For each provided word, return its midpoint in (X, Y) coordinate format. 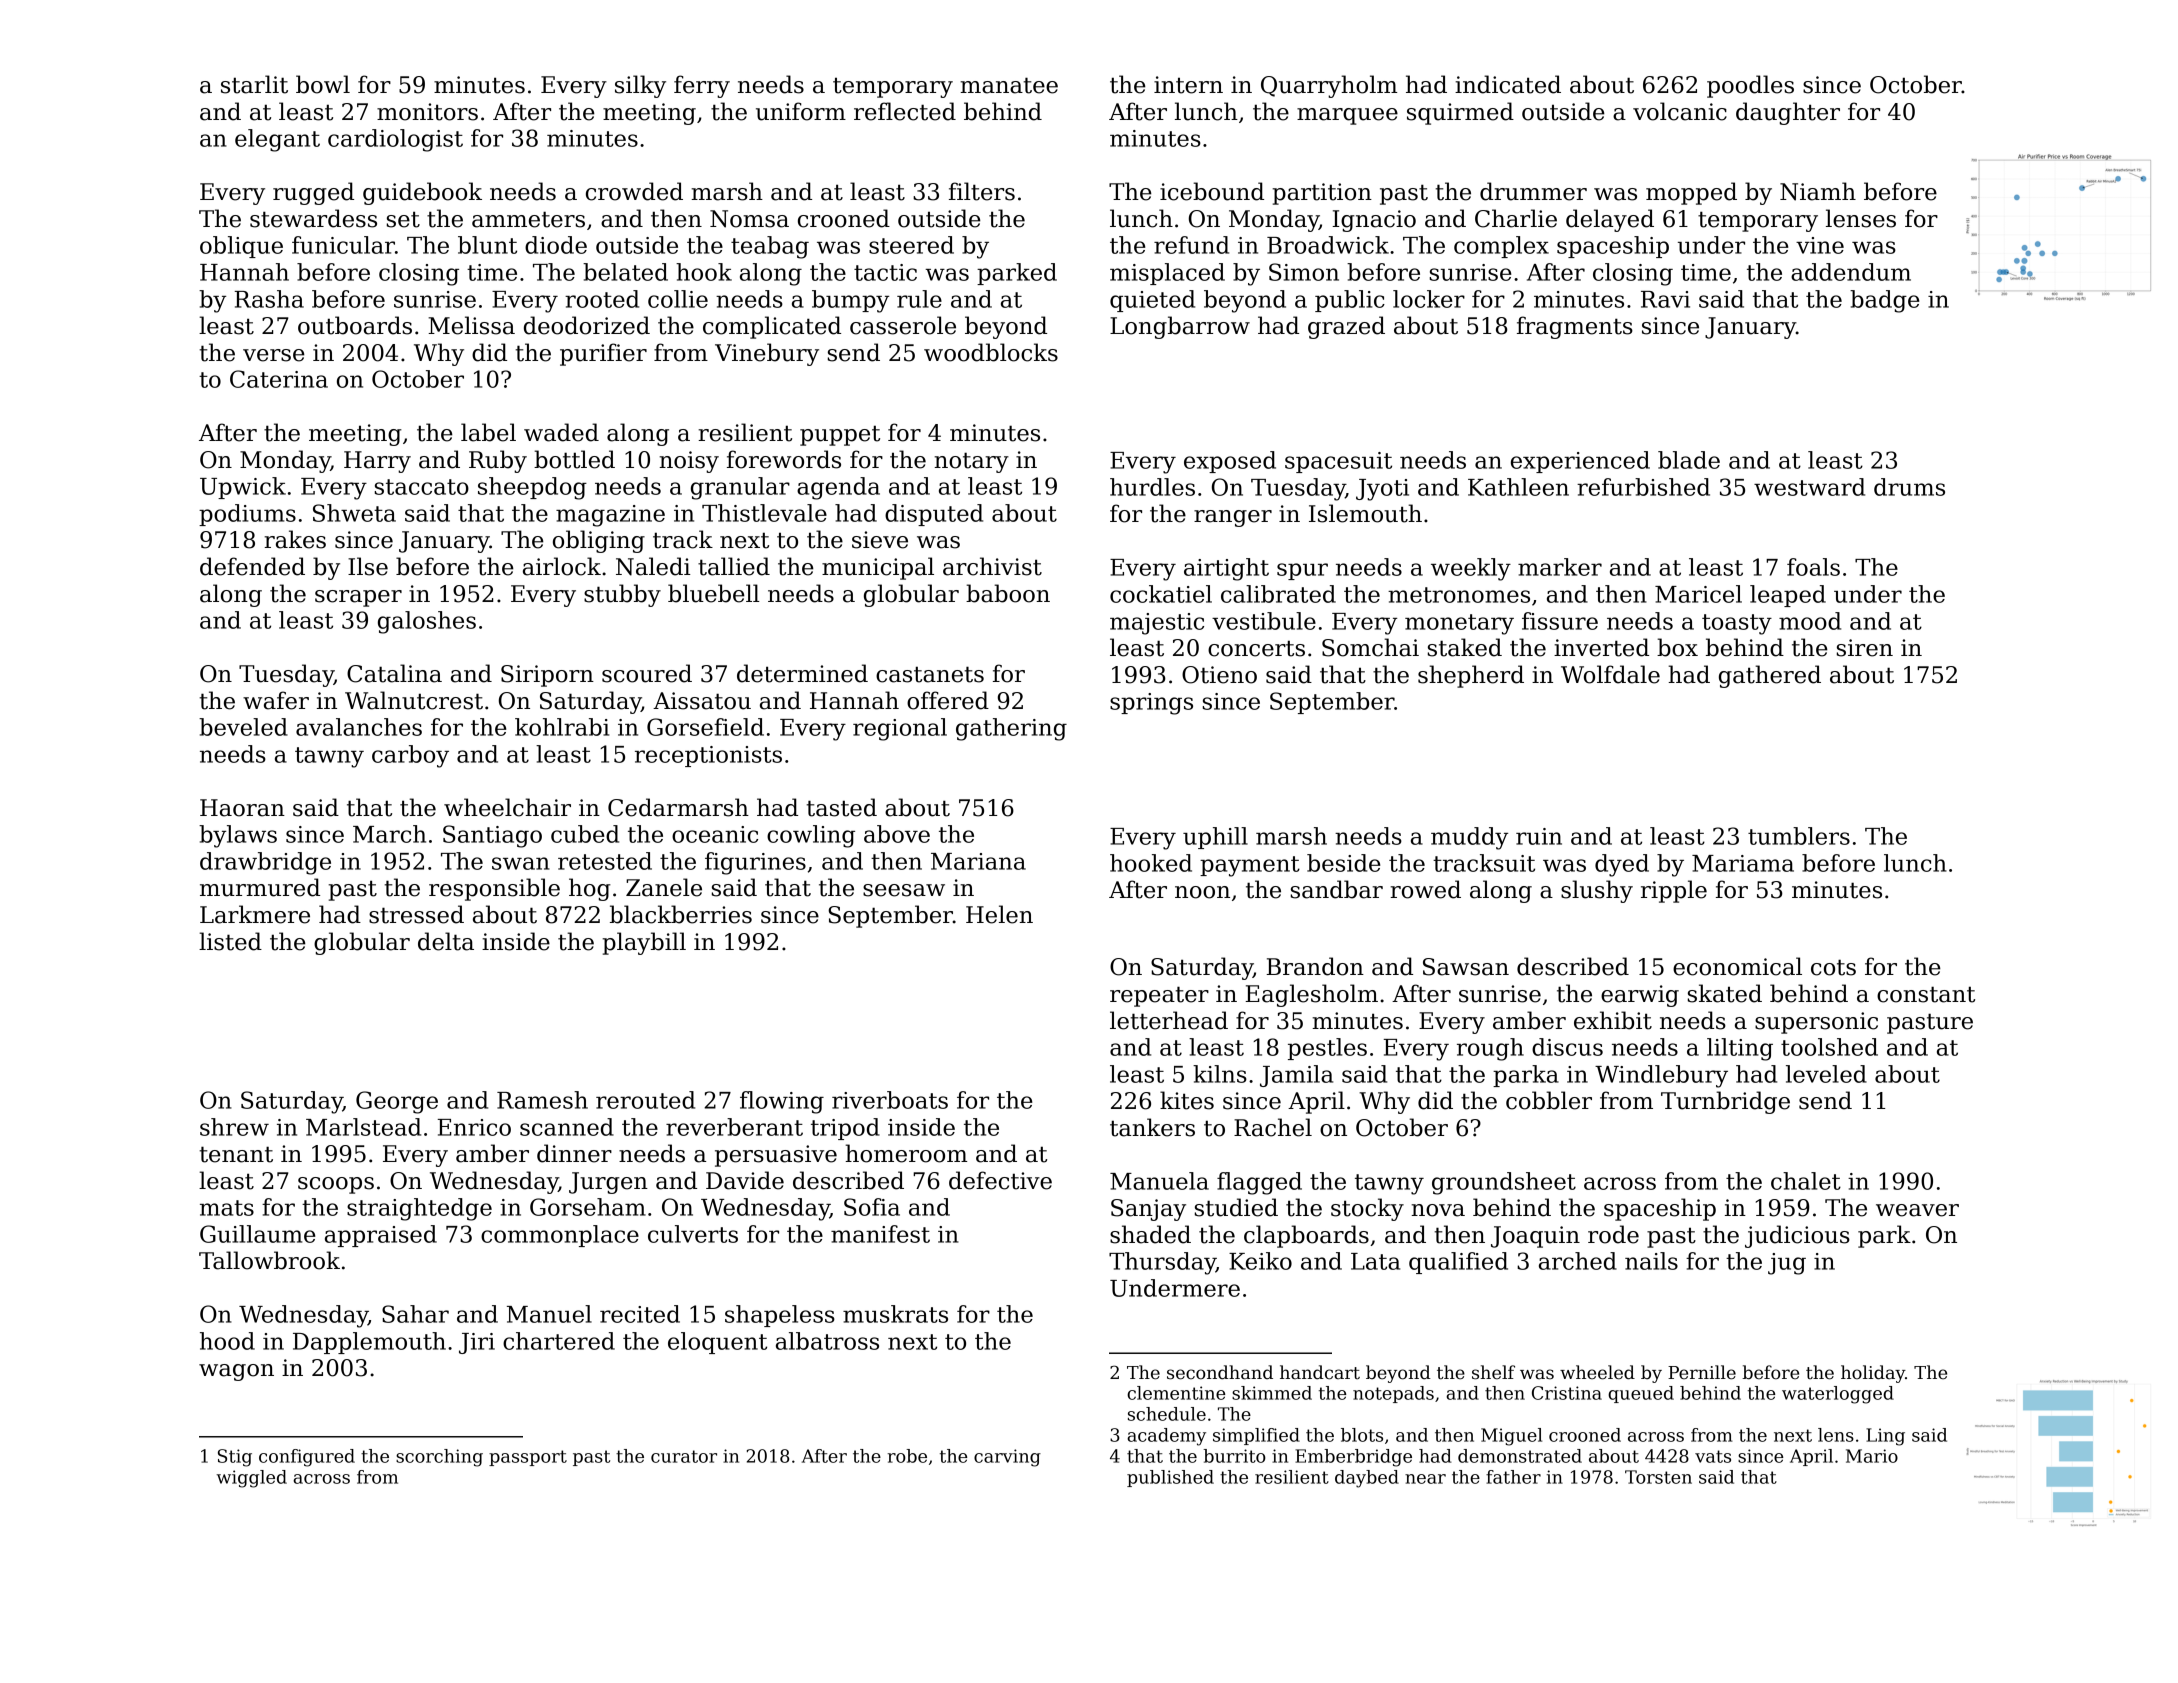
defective (1000, 1180)
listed (230, 941)
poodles (1750, 86)
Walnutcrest (414, 700)
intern (1188, 85)
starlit (254, 84)
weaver (1917, 1210)
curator (684, 1456)
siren (1865, 648)
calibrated (1278, 594)
